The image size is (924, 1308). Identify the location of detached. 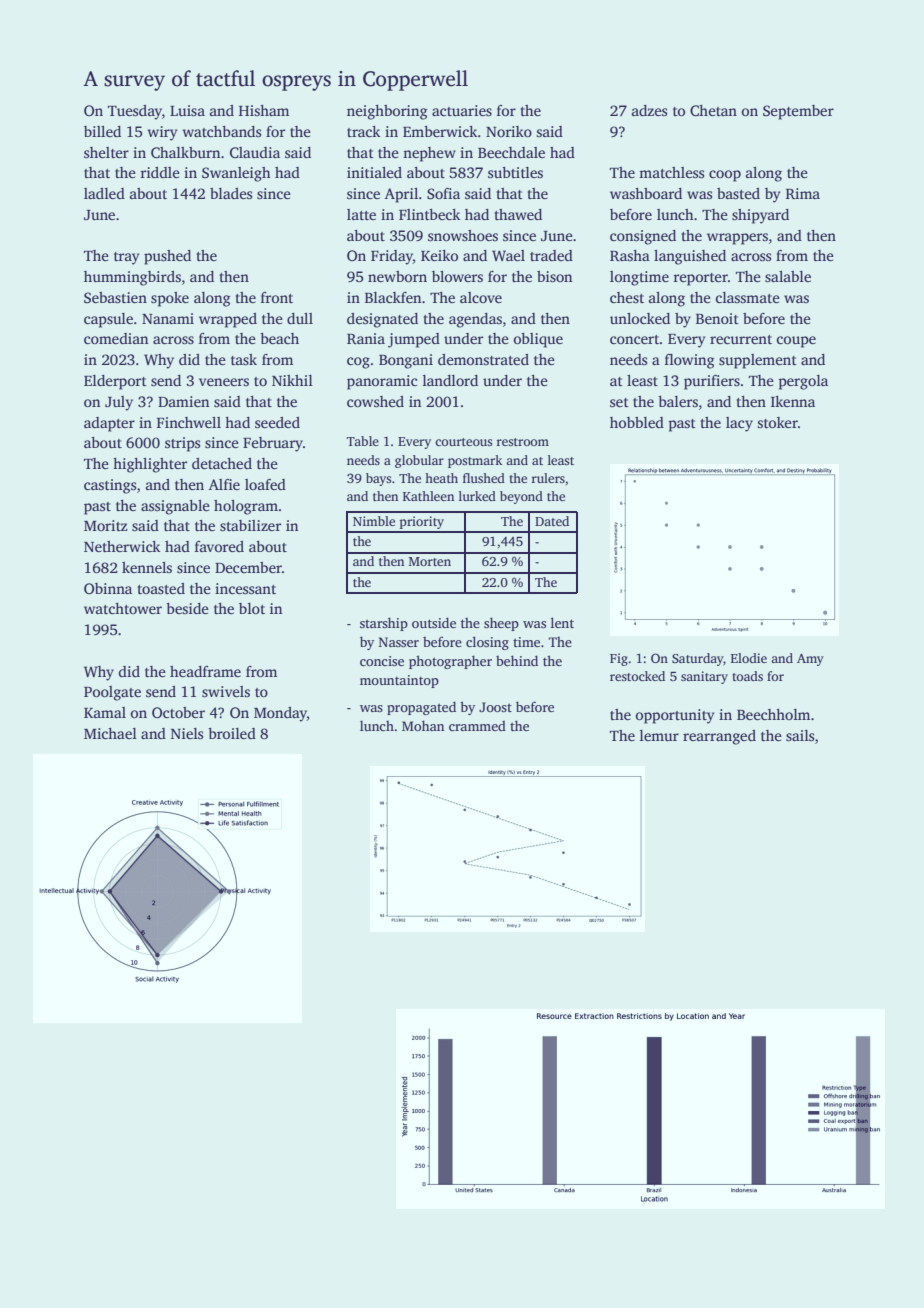
(222, 463).
